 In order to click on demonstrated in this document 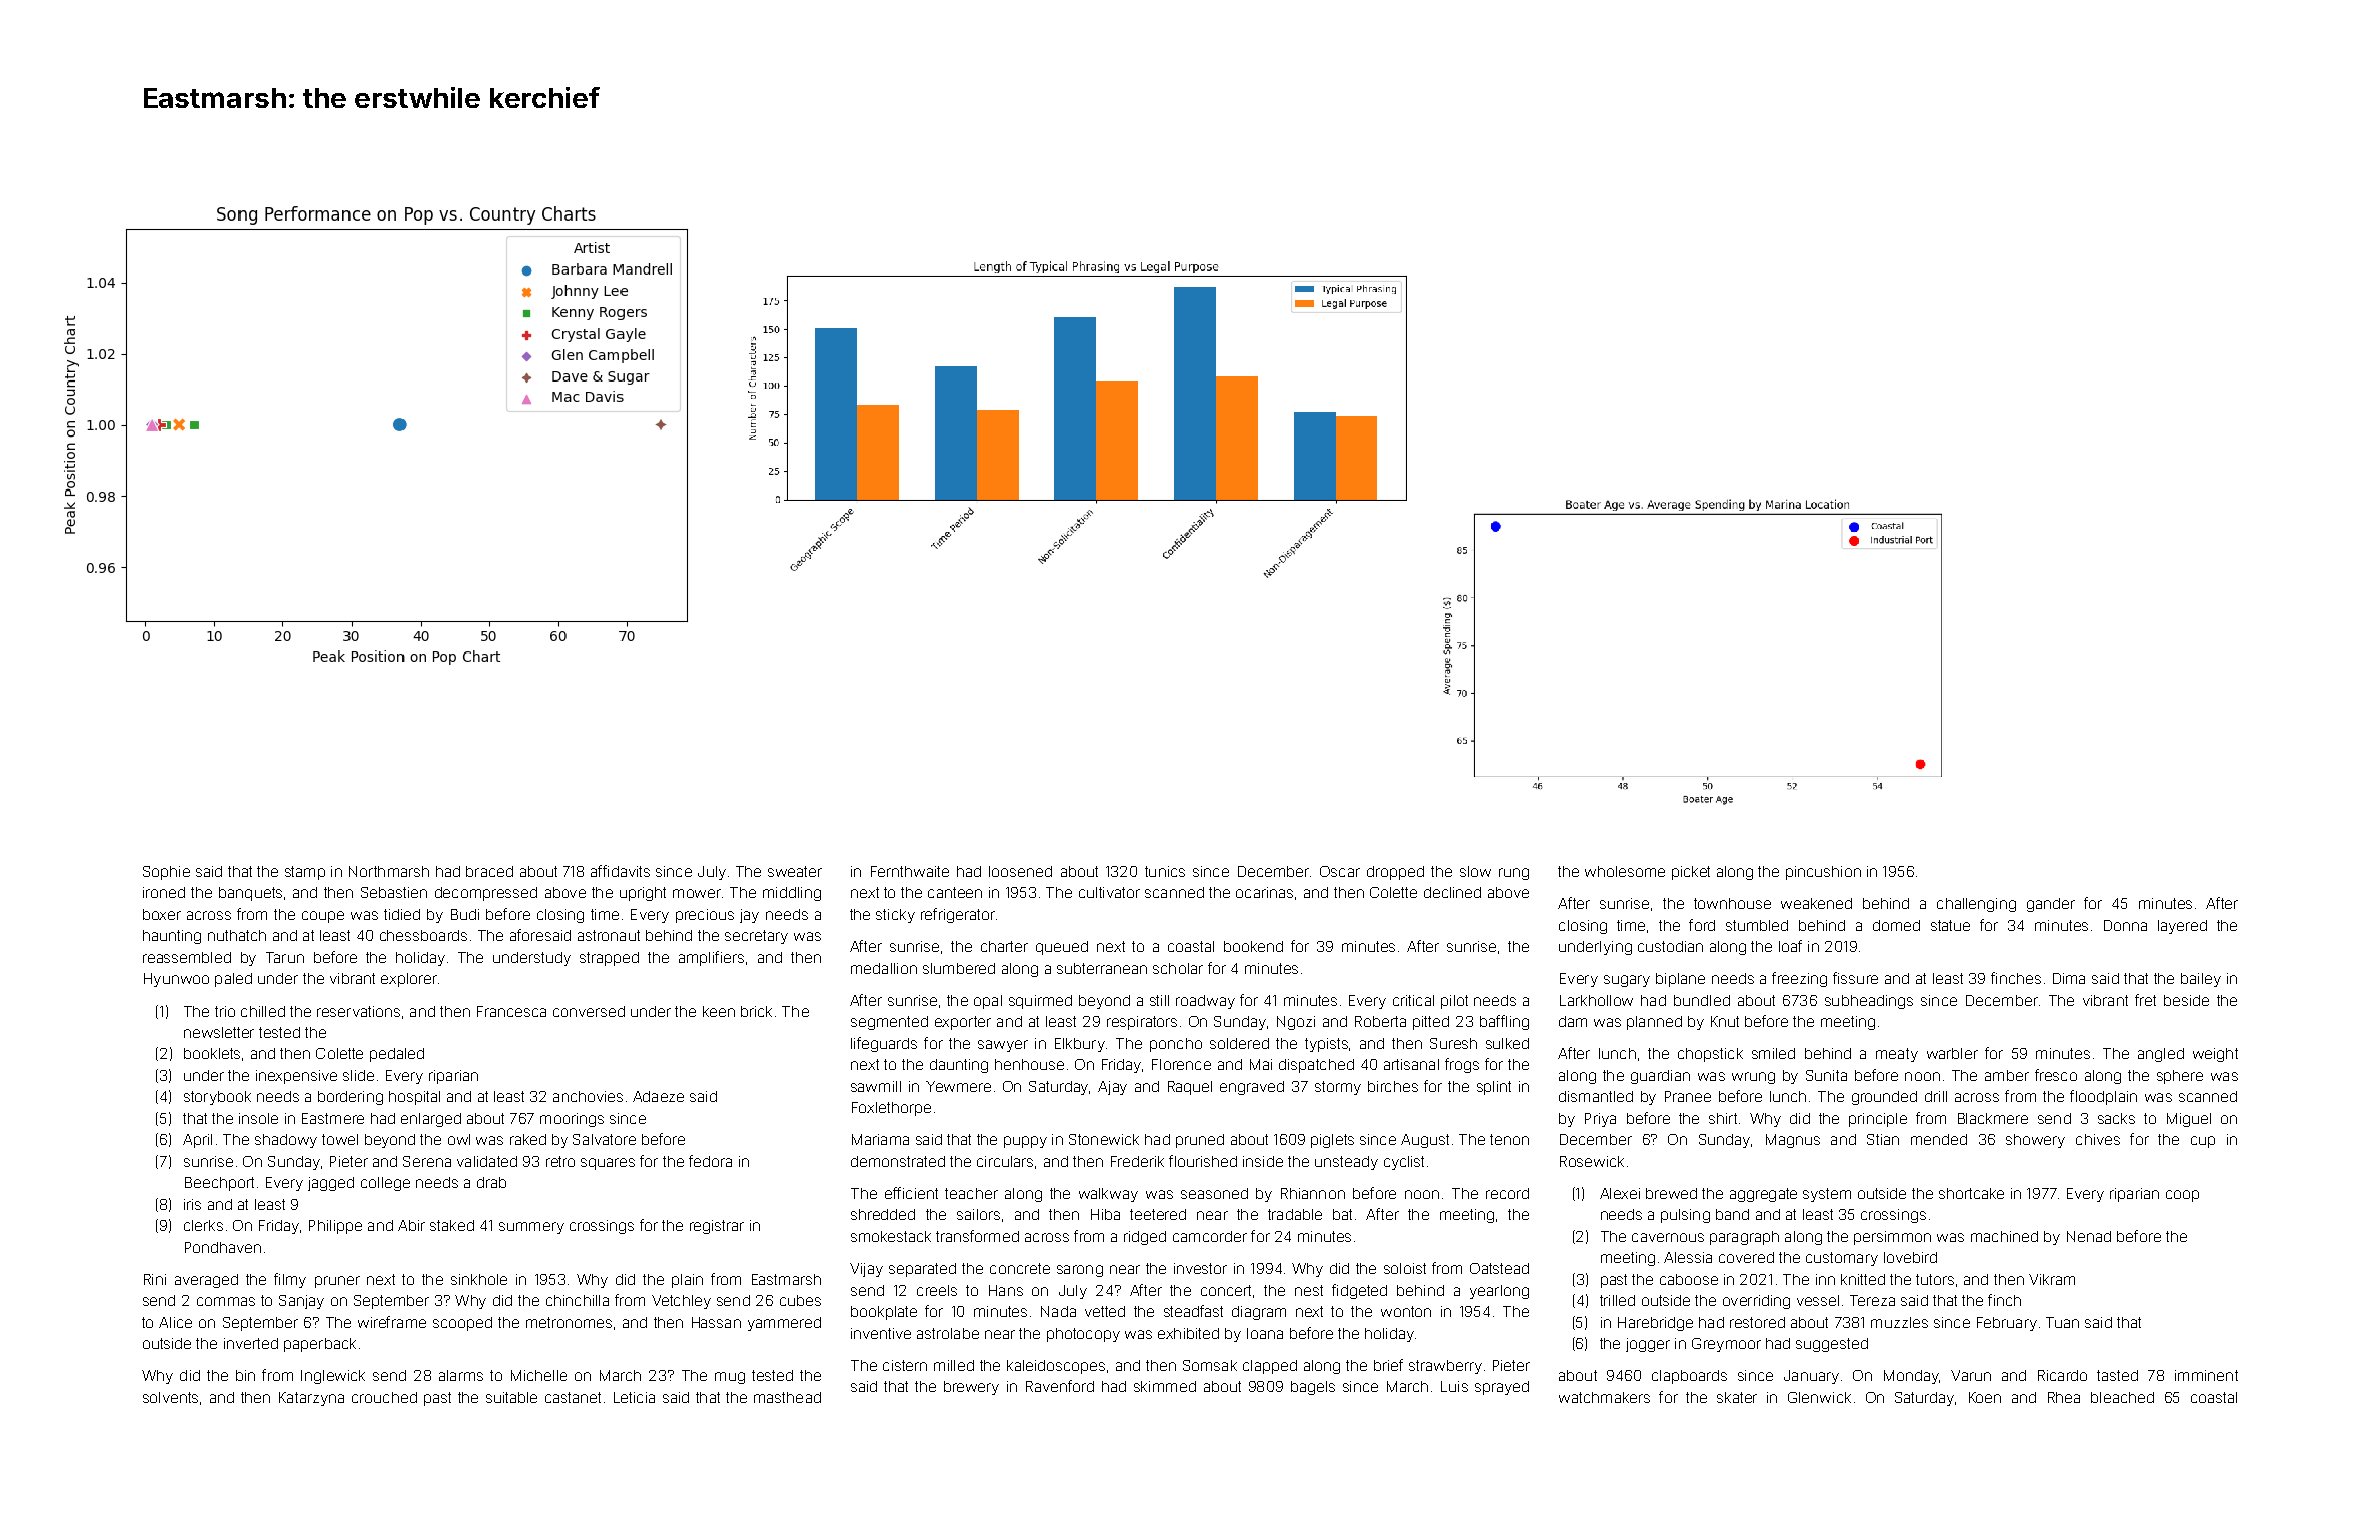, I will do `click(898, 1161)`.
